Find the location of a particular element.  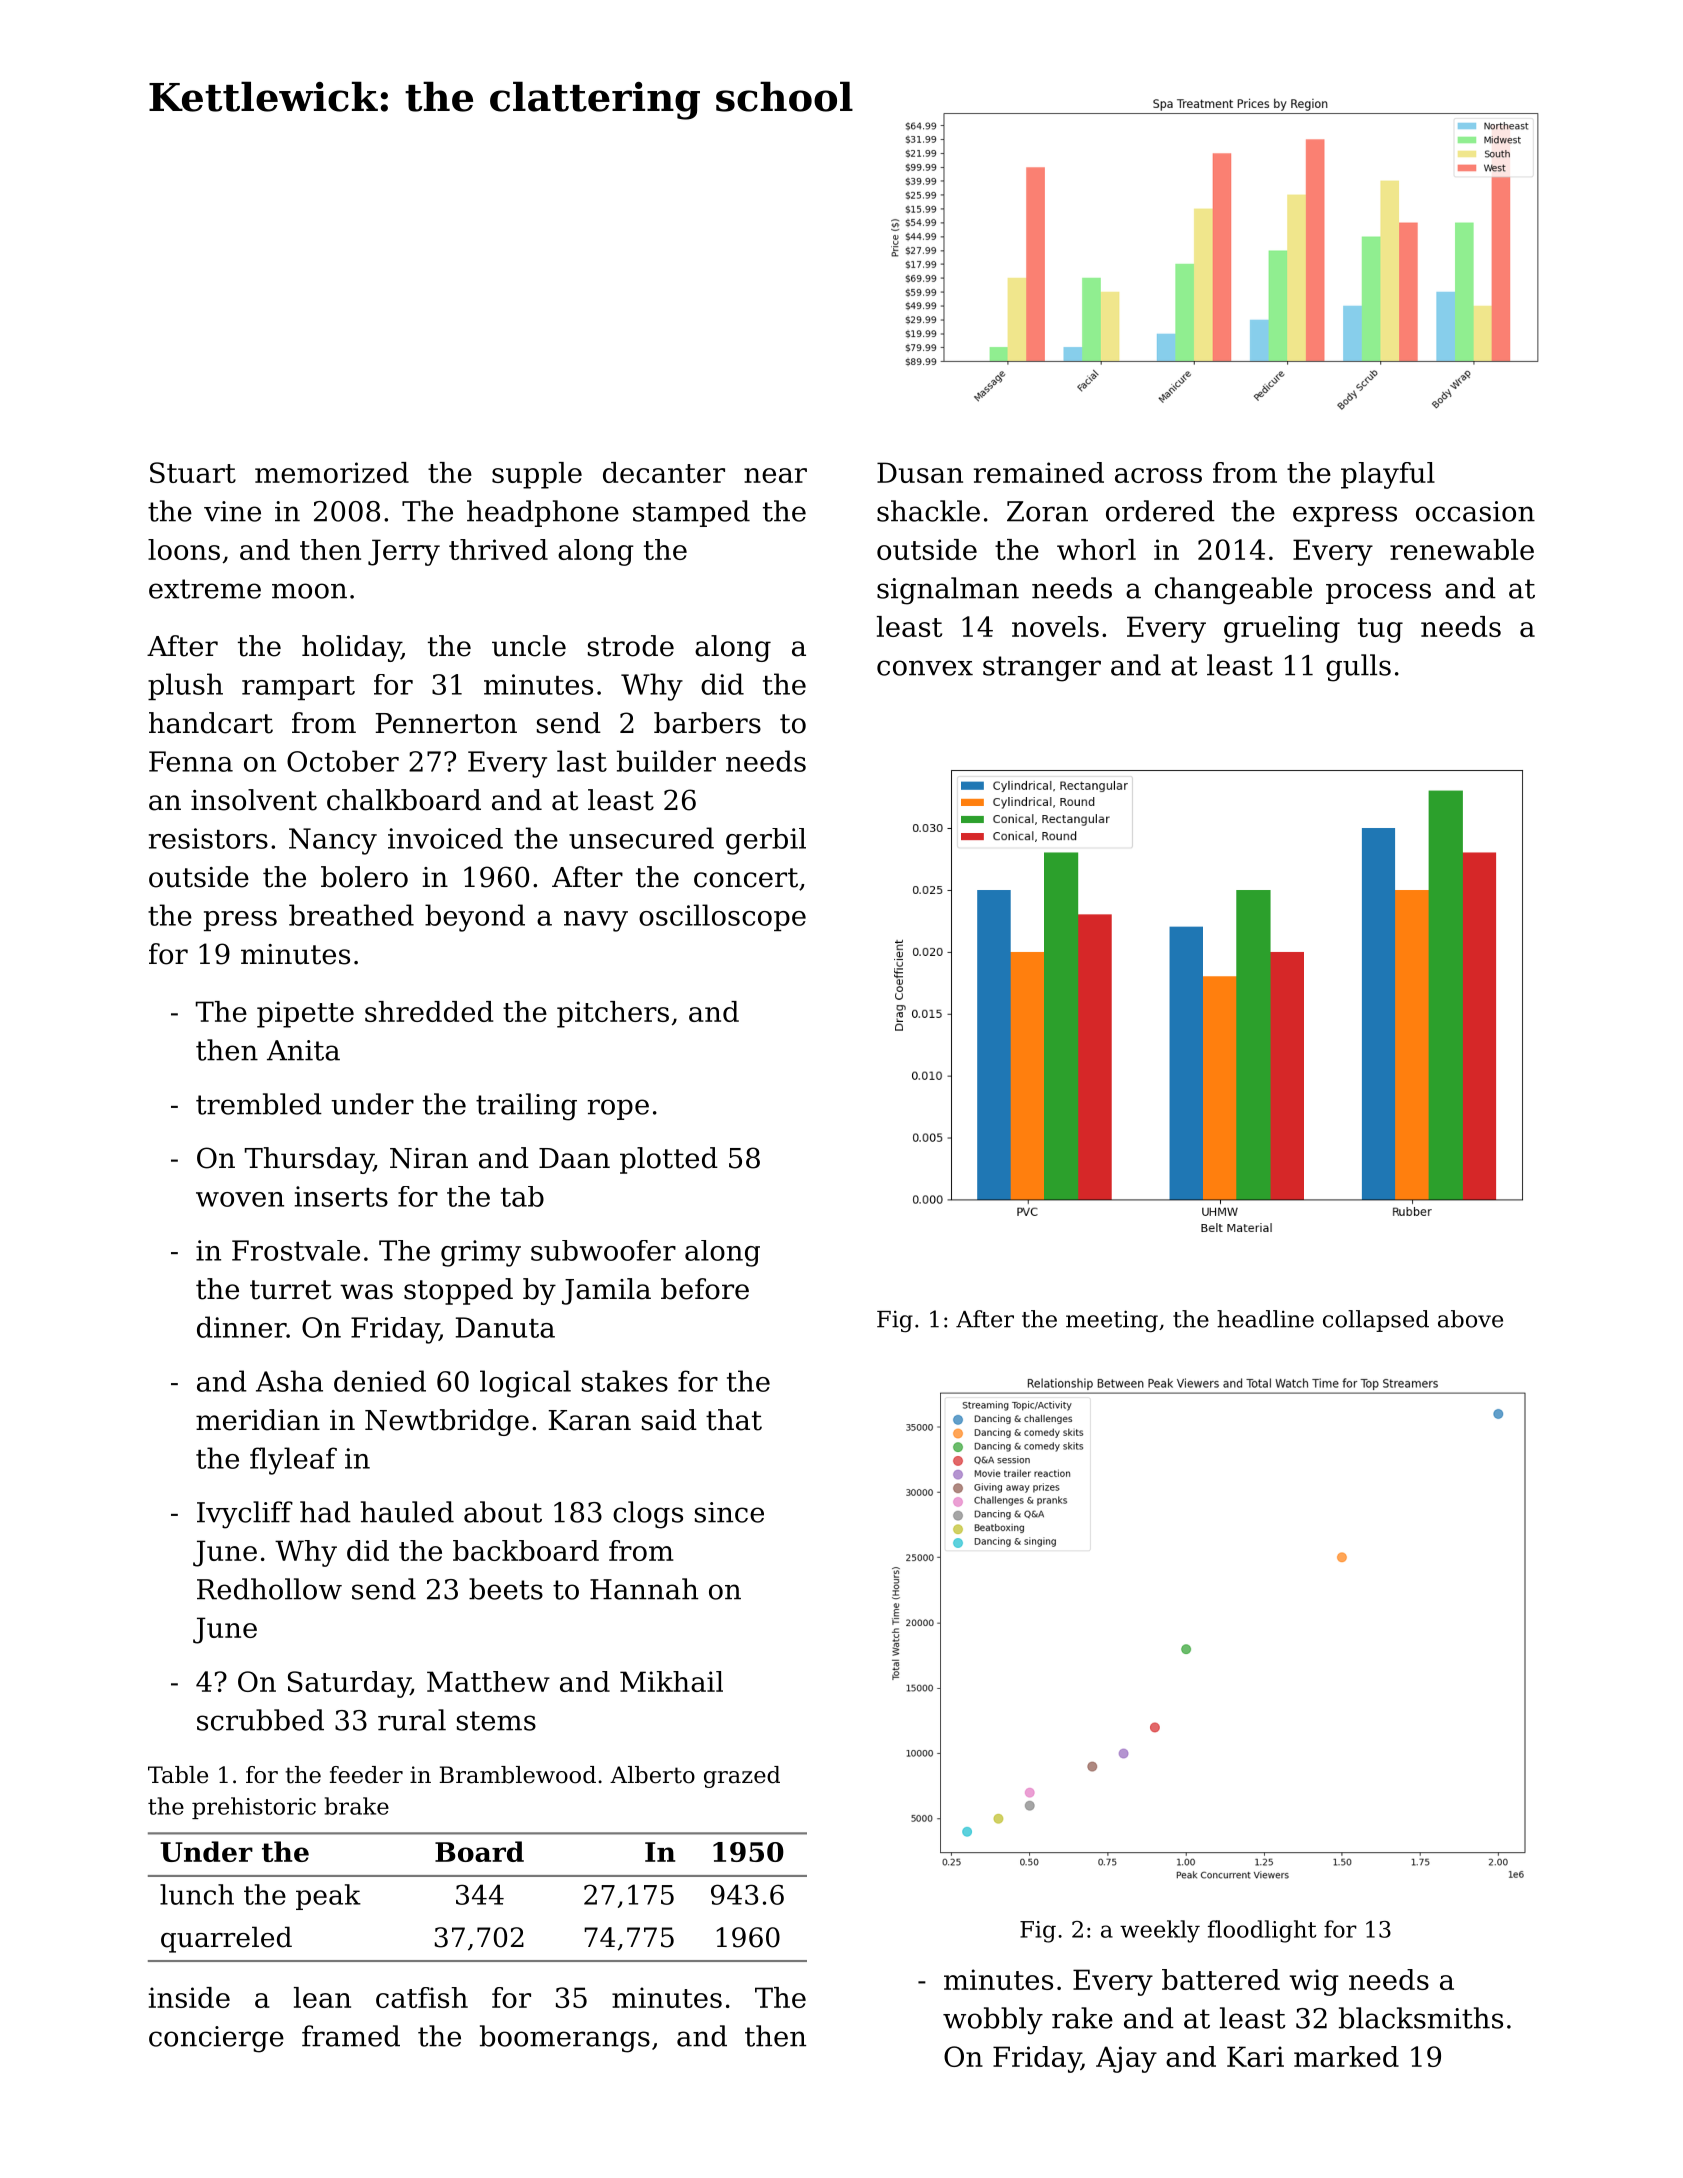

stopped is located at coordinates (458, 1291).
